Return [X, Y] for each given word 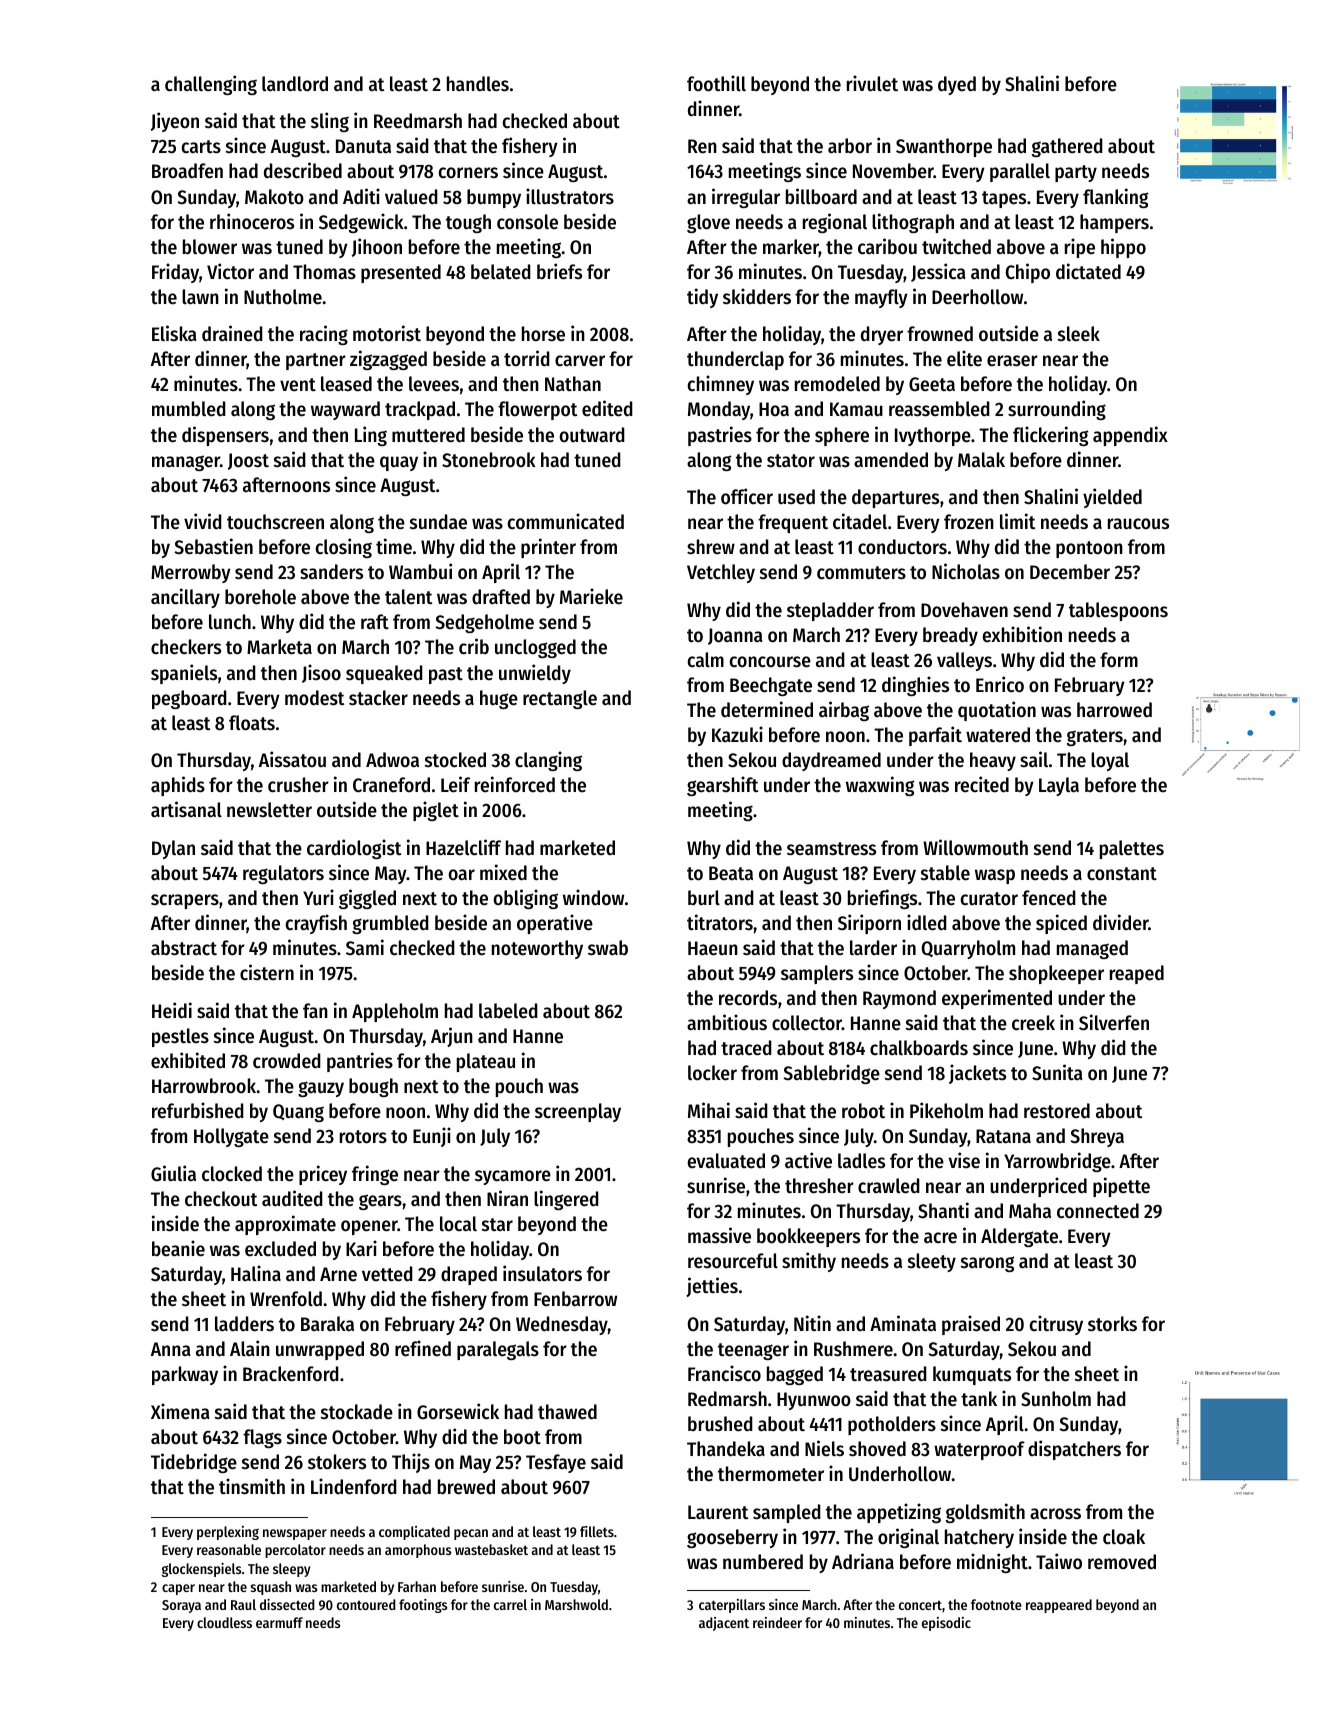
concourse [770, 662]
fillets [597, 1531]
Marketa [279, 647]
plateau [486, 1062]
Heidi [172, 1010]
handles [478, 84]
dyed [957, 85]
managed [1092, 949]
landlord [295, 84]
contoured [366, 1604]
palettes [1132, 849]
